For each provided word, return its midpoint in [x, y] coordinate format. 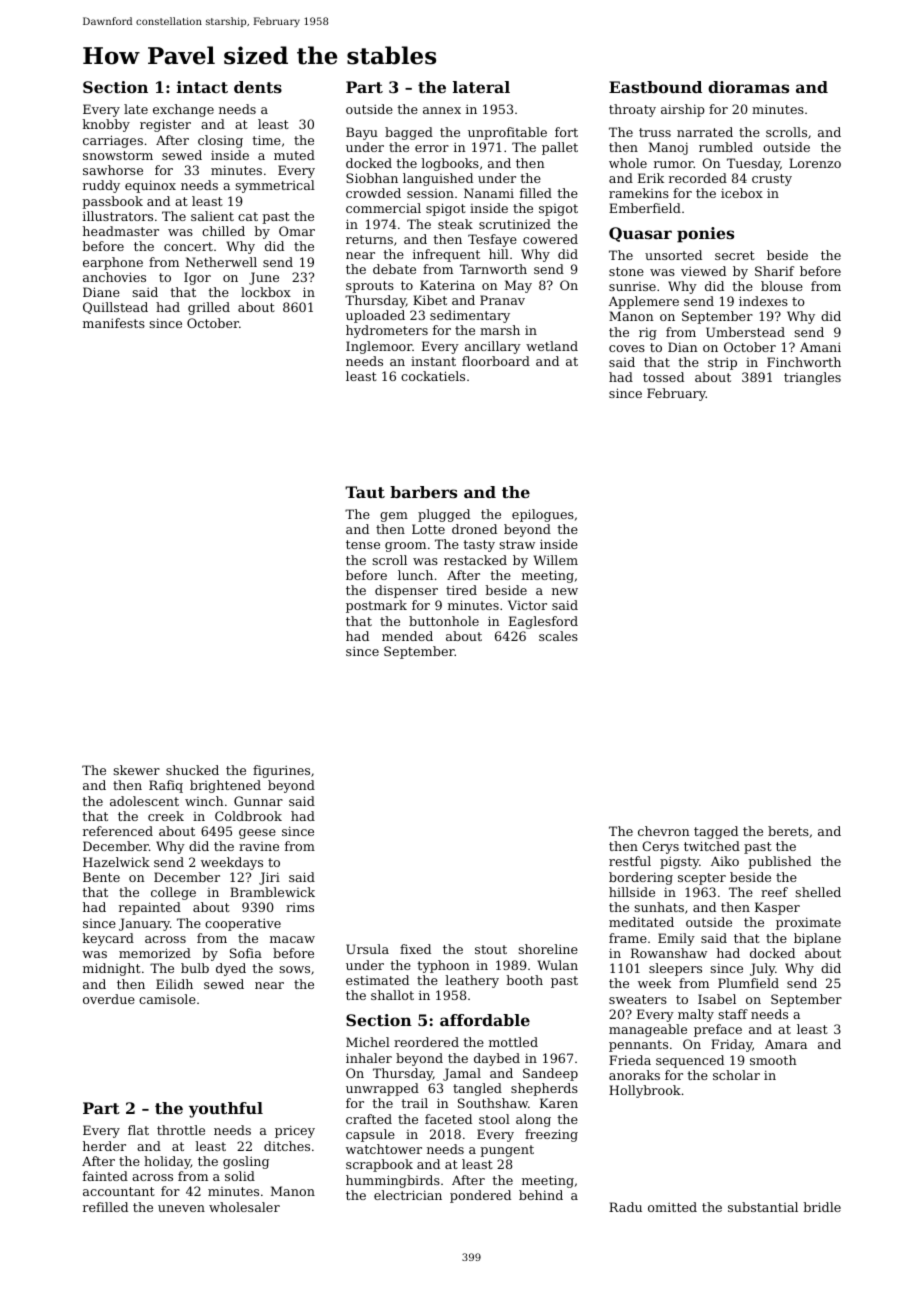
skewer [136, 770]
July [762, 969]
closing [220, 141]
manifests [114, 323]
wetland [552, 346]
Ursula [367, 949]
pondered [480, 1196]
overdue [109, 999]
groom [405, 547]
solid [240, 1176]
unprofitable [507, 133]
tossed [663, 377]
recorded [698, 178]
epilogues [543, 515]
